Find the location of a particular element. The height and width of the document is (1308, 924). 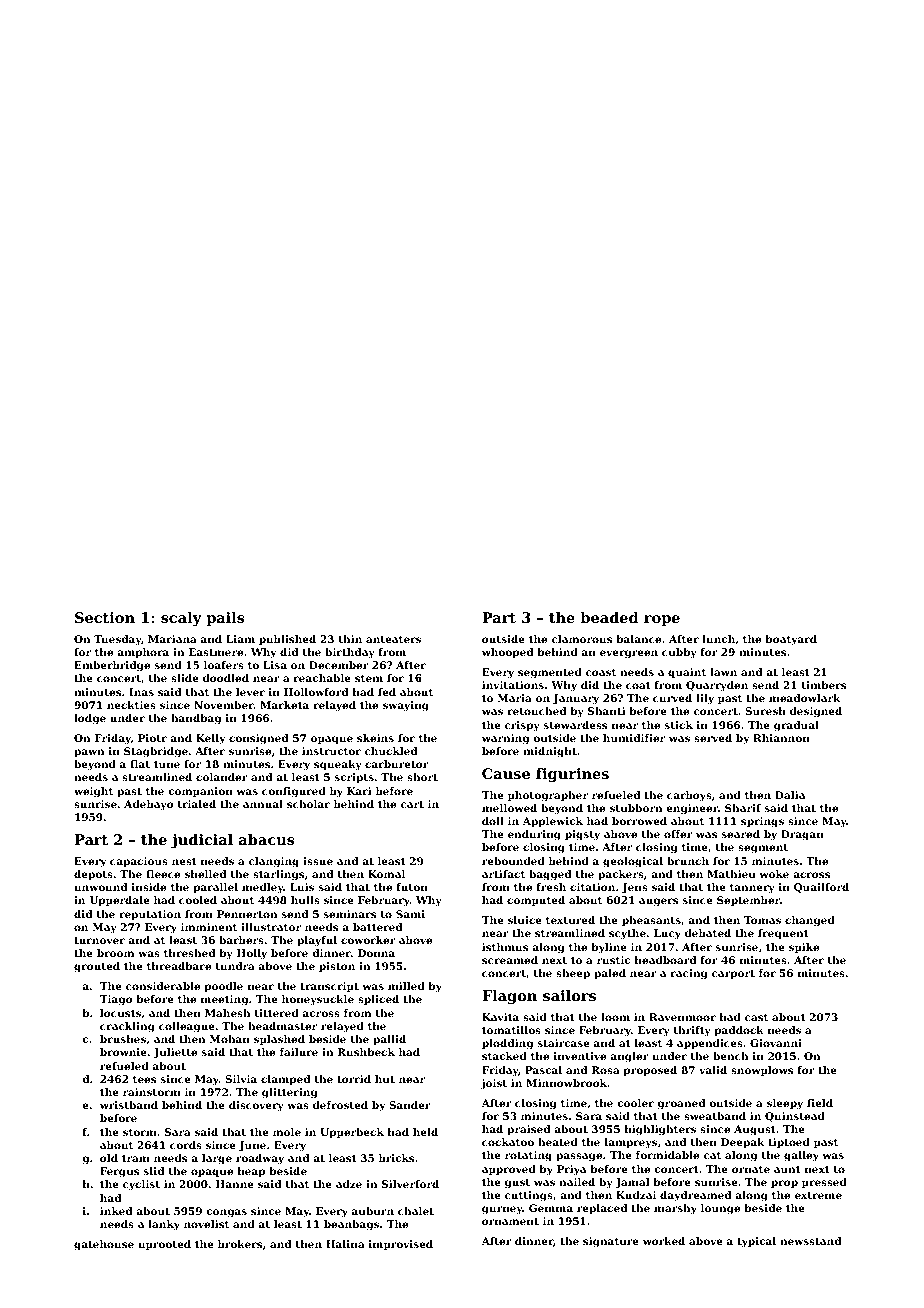

anteaters is located at coordinates (393, 639).
